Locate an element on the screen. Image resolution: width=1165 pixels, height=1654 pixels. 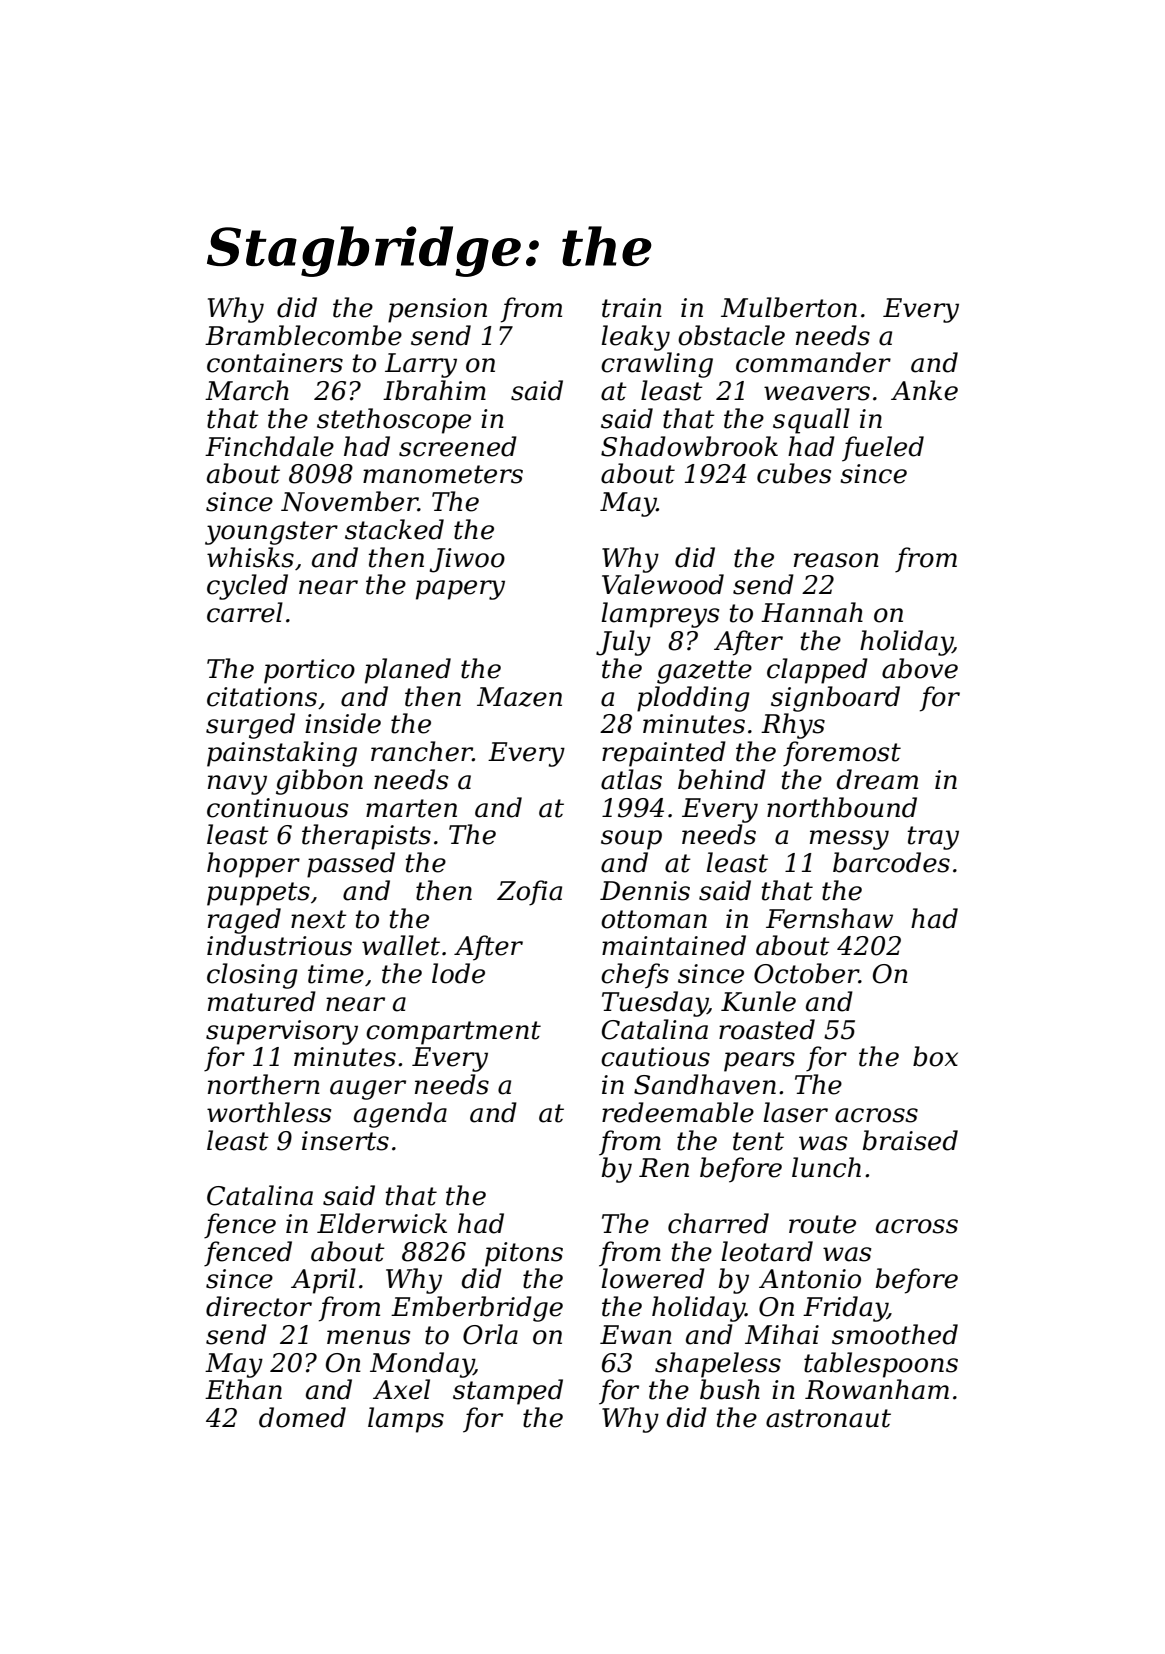
lamps is located at coordinates (406, 1420).
